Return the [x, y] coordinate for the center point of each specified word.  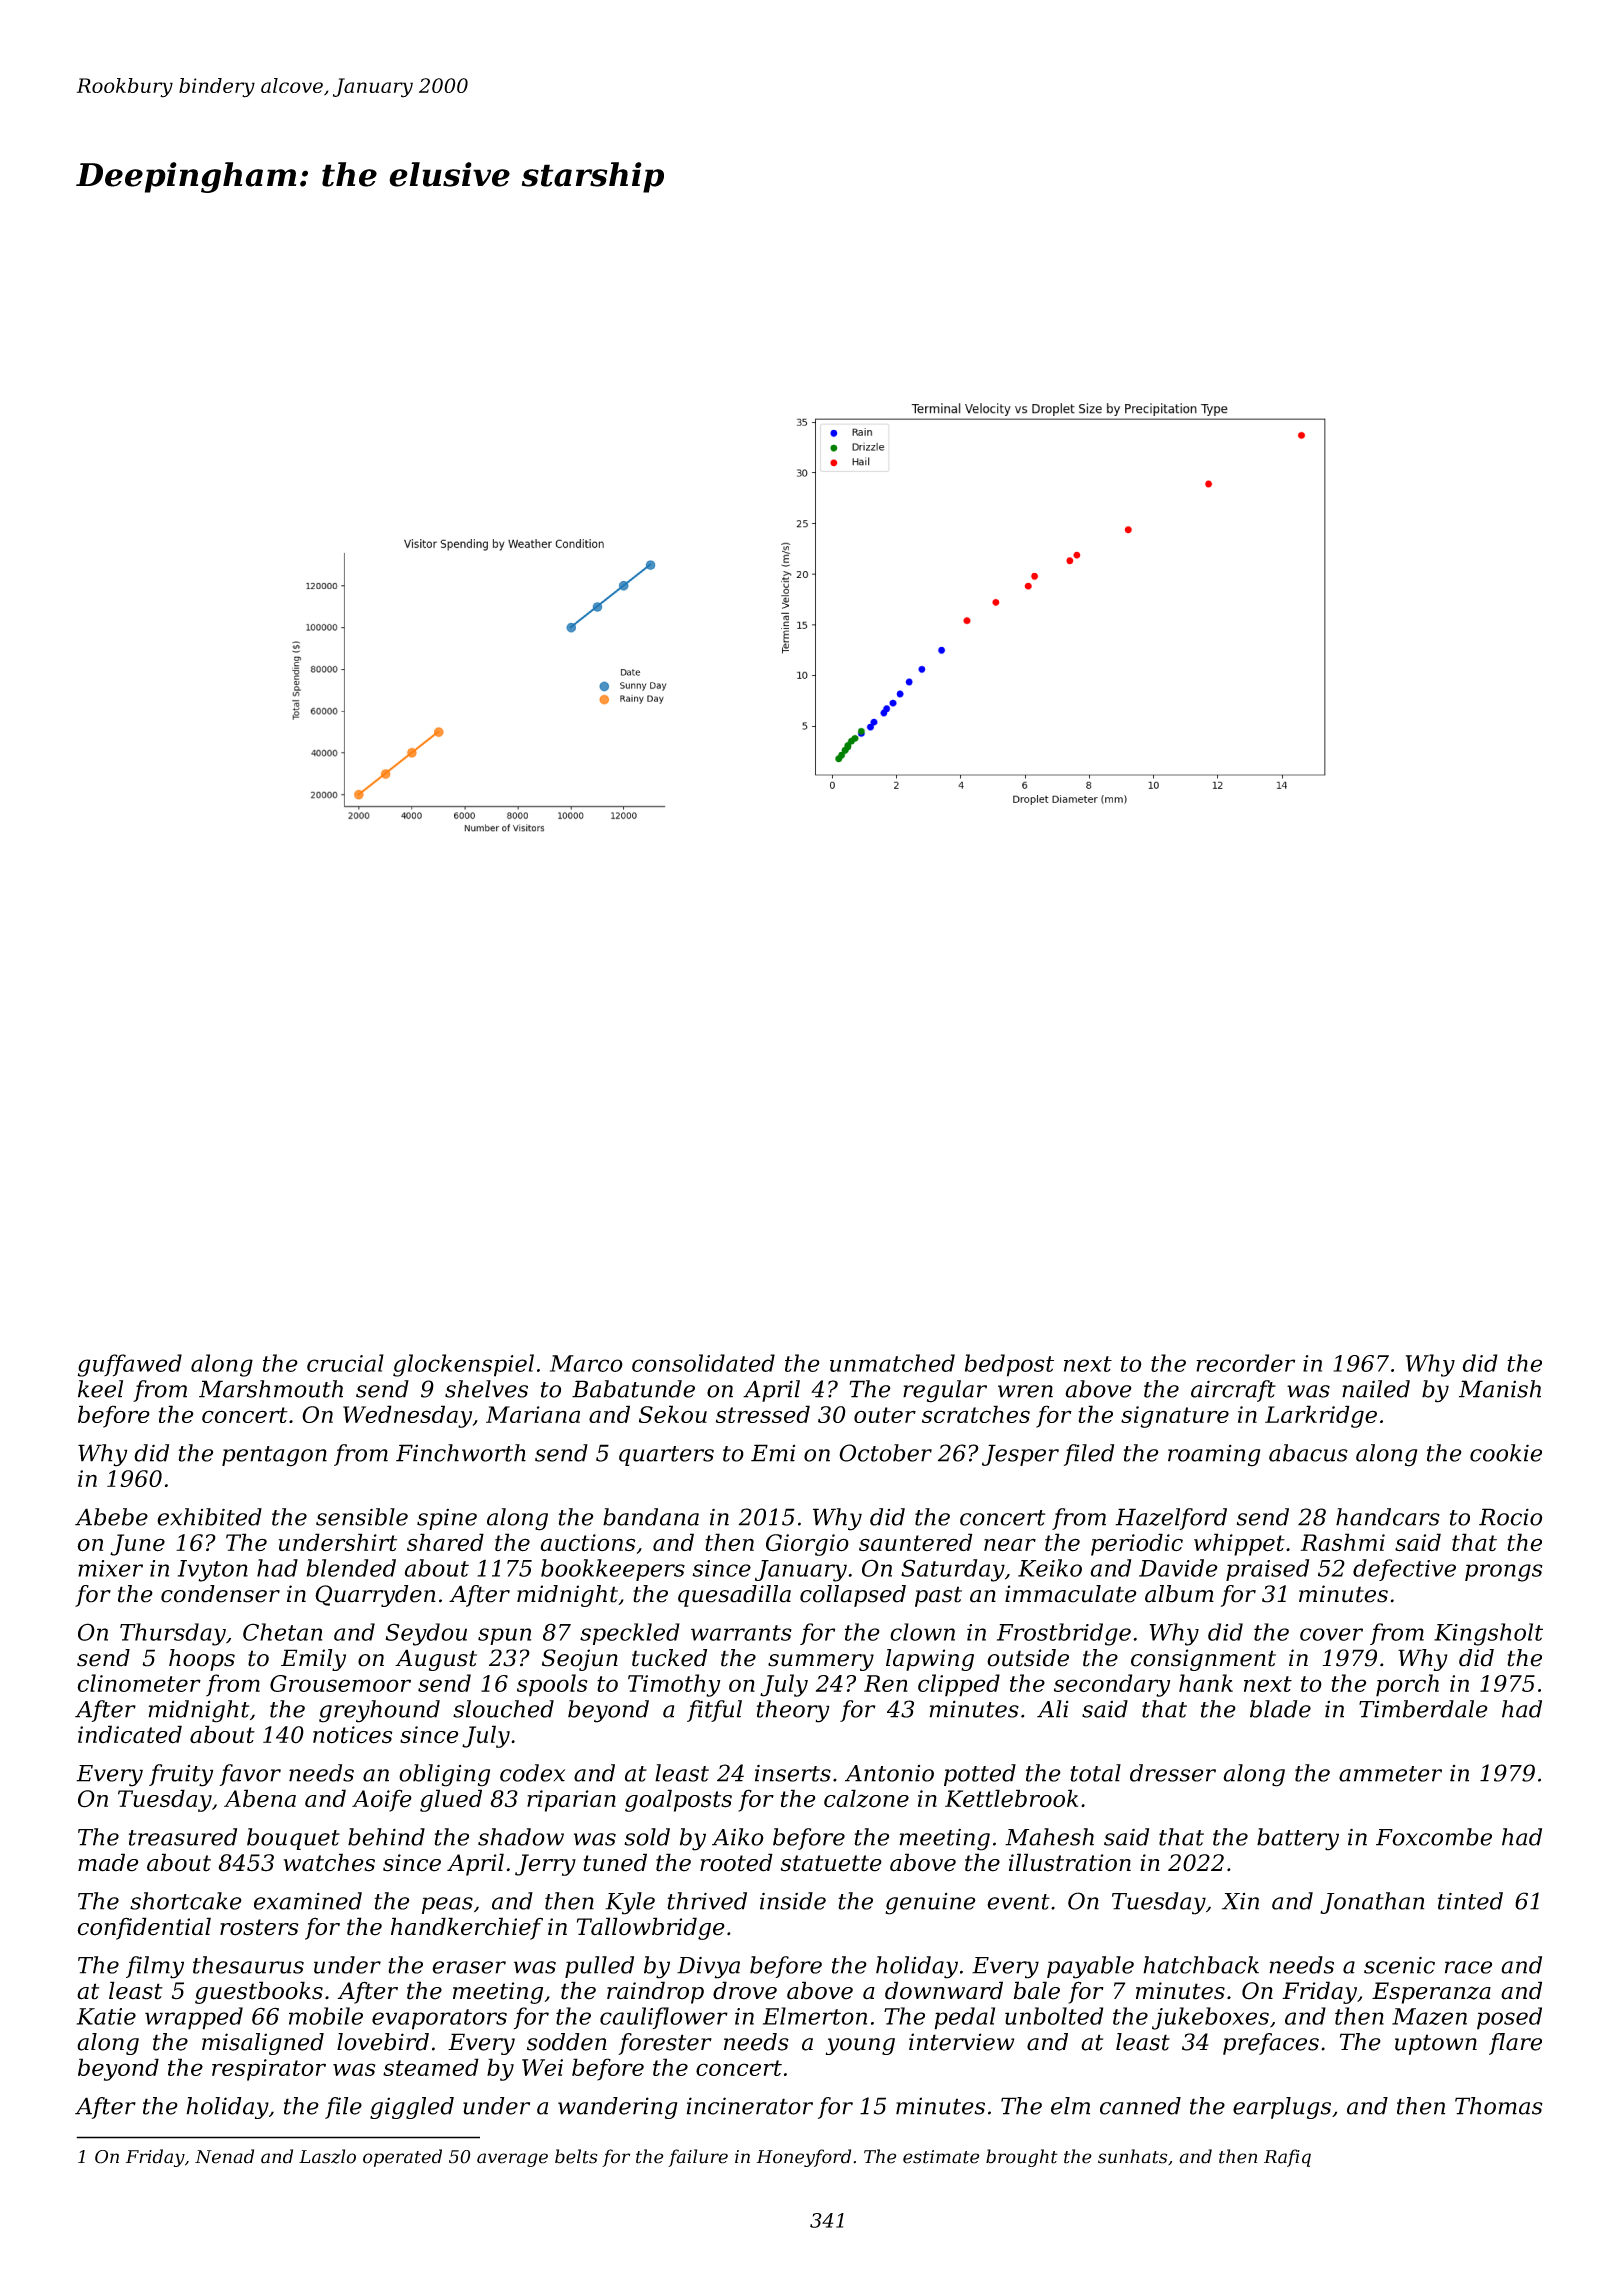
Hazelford [1171, 1519]
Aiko [738, 1837]
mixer [110, 1568]
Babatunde [633, 1389]
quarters [666, 1456]
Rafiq [1287, 2158]
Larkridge [1321, 1416]
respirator [269, 2070]
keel [100, 1389]
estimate [941, 2157]
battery [1298, 1839]
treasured [183, 1837]
